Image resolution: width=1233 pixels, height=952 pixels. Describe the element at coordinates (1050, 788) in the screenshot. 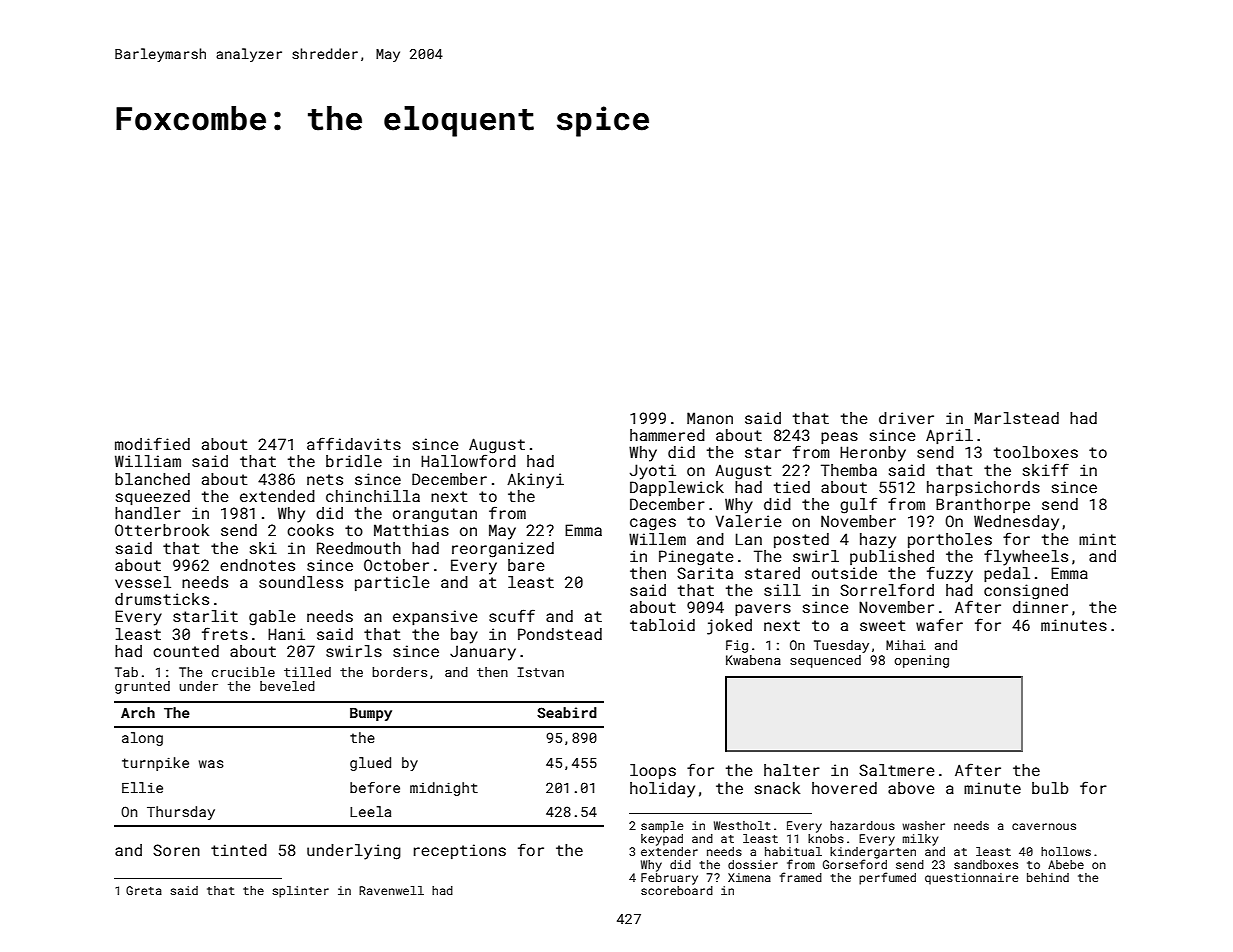

I see `bulb` at that location.
